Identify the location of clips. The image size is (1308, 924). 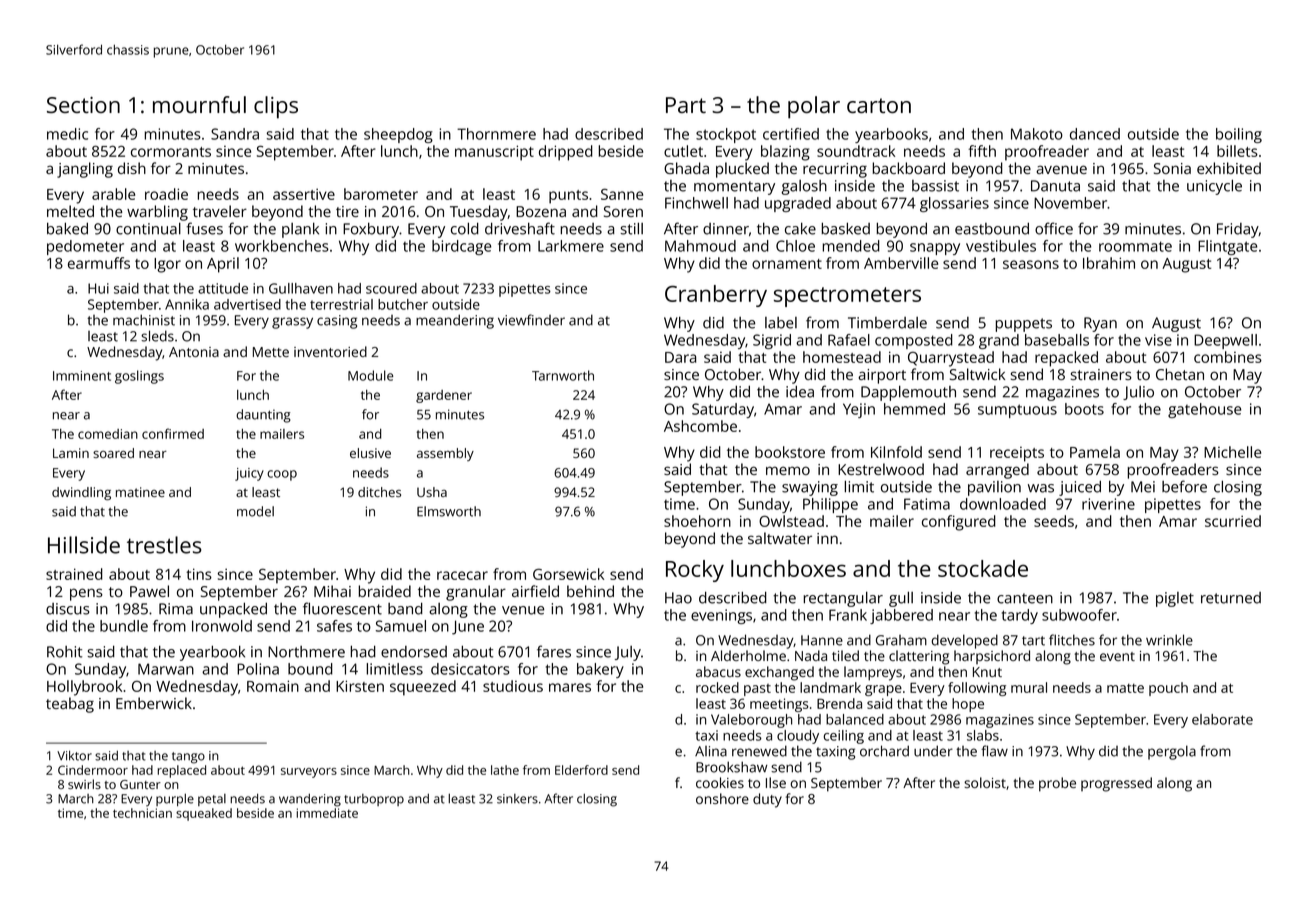
(276, 107).
